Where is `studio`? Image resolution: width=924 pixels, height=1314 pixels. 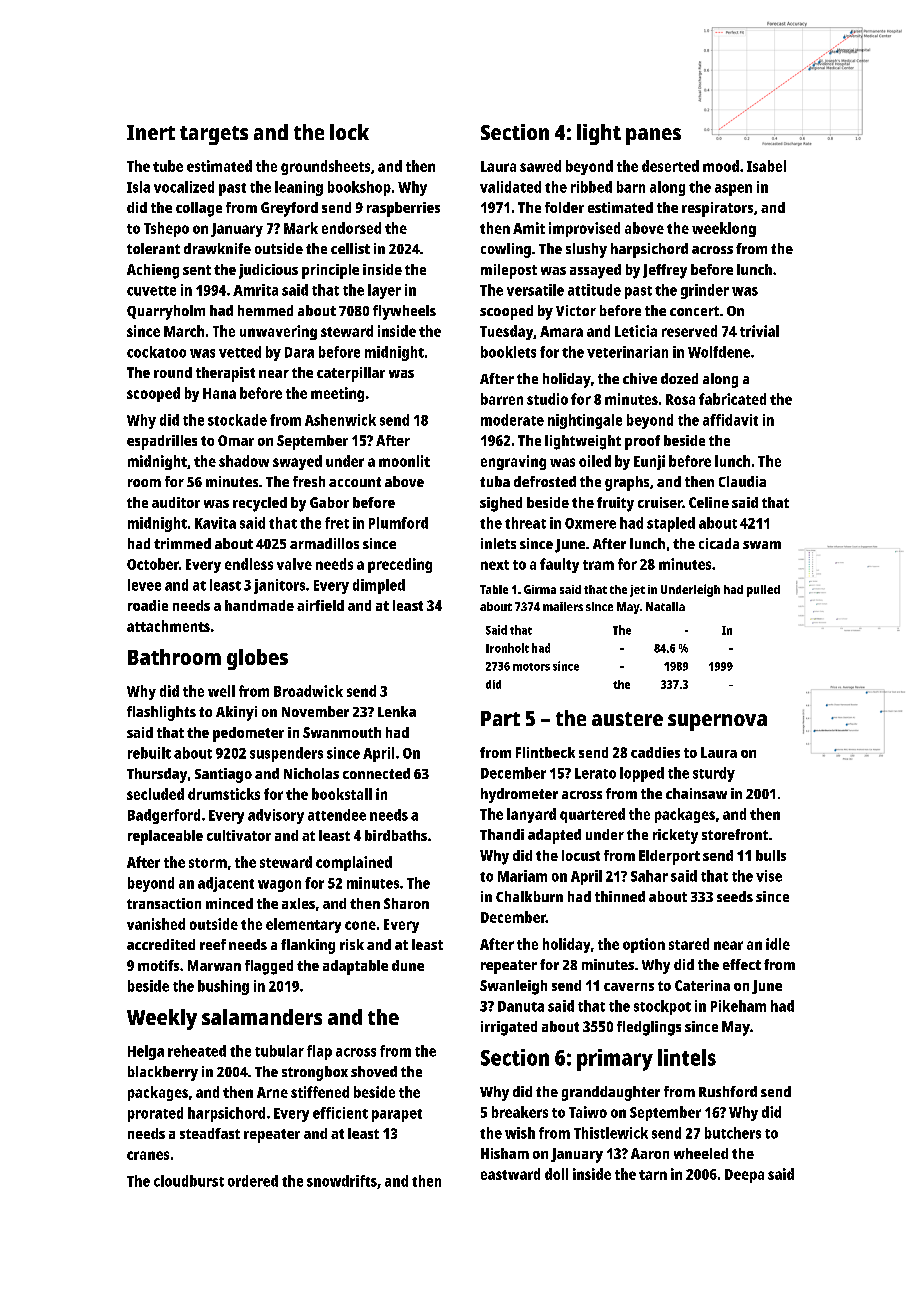
studio is located at coordinates (547, 399).
